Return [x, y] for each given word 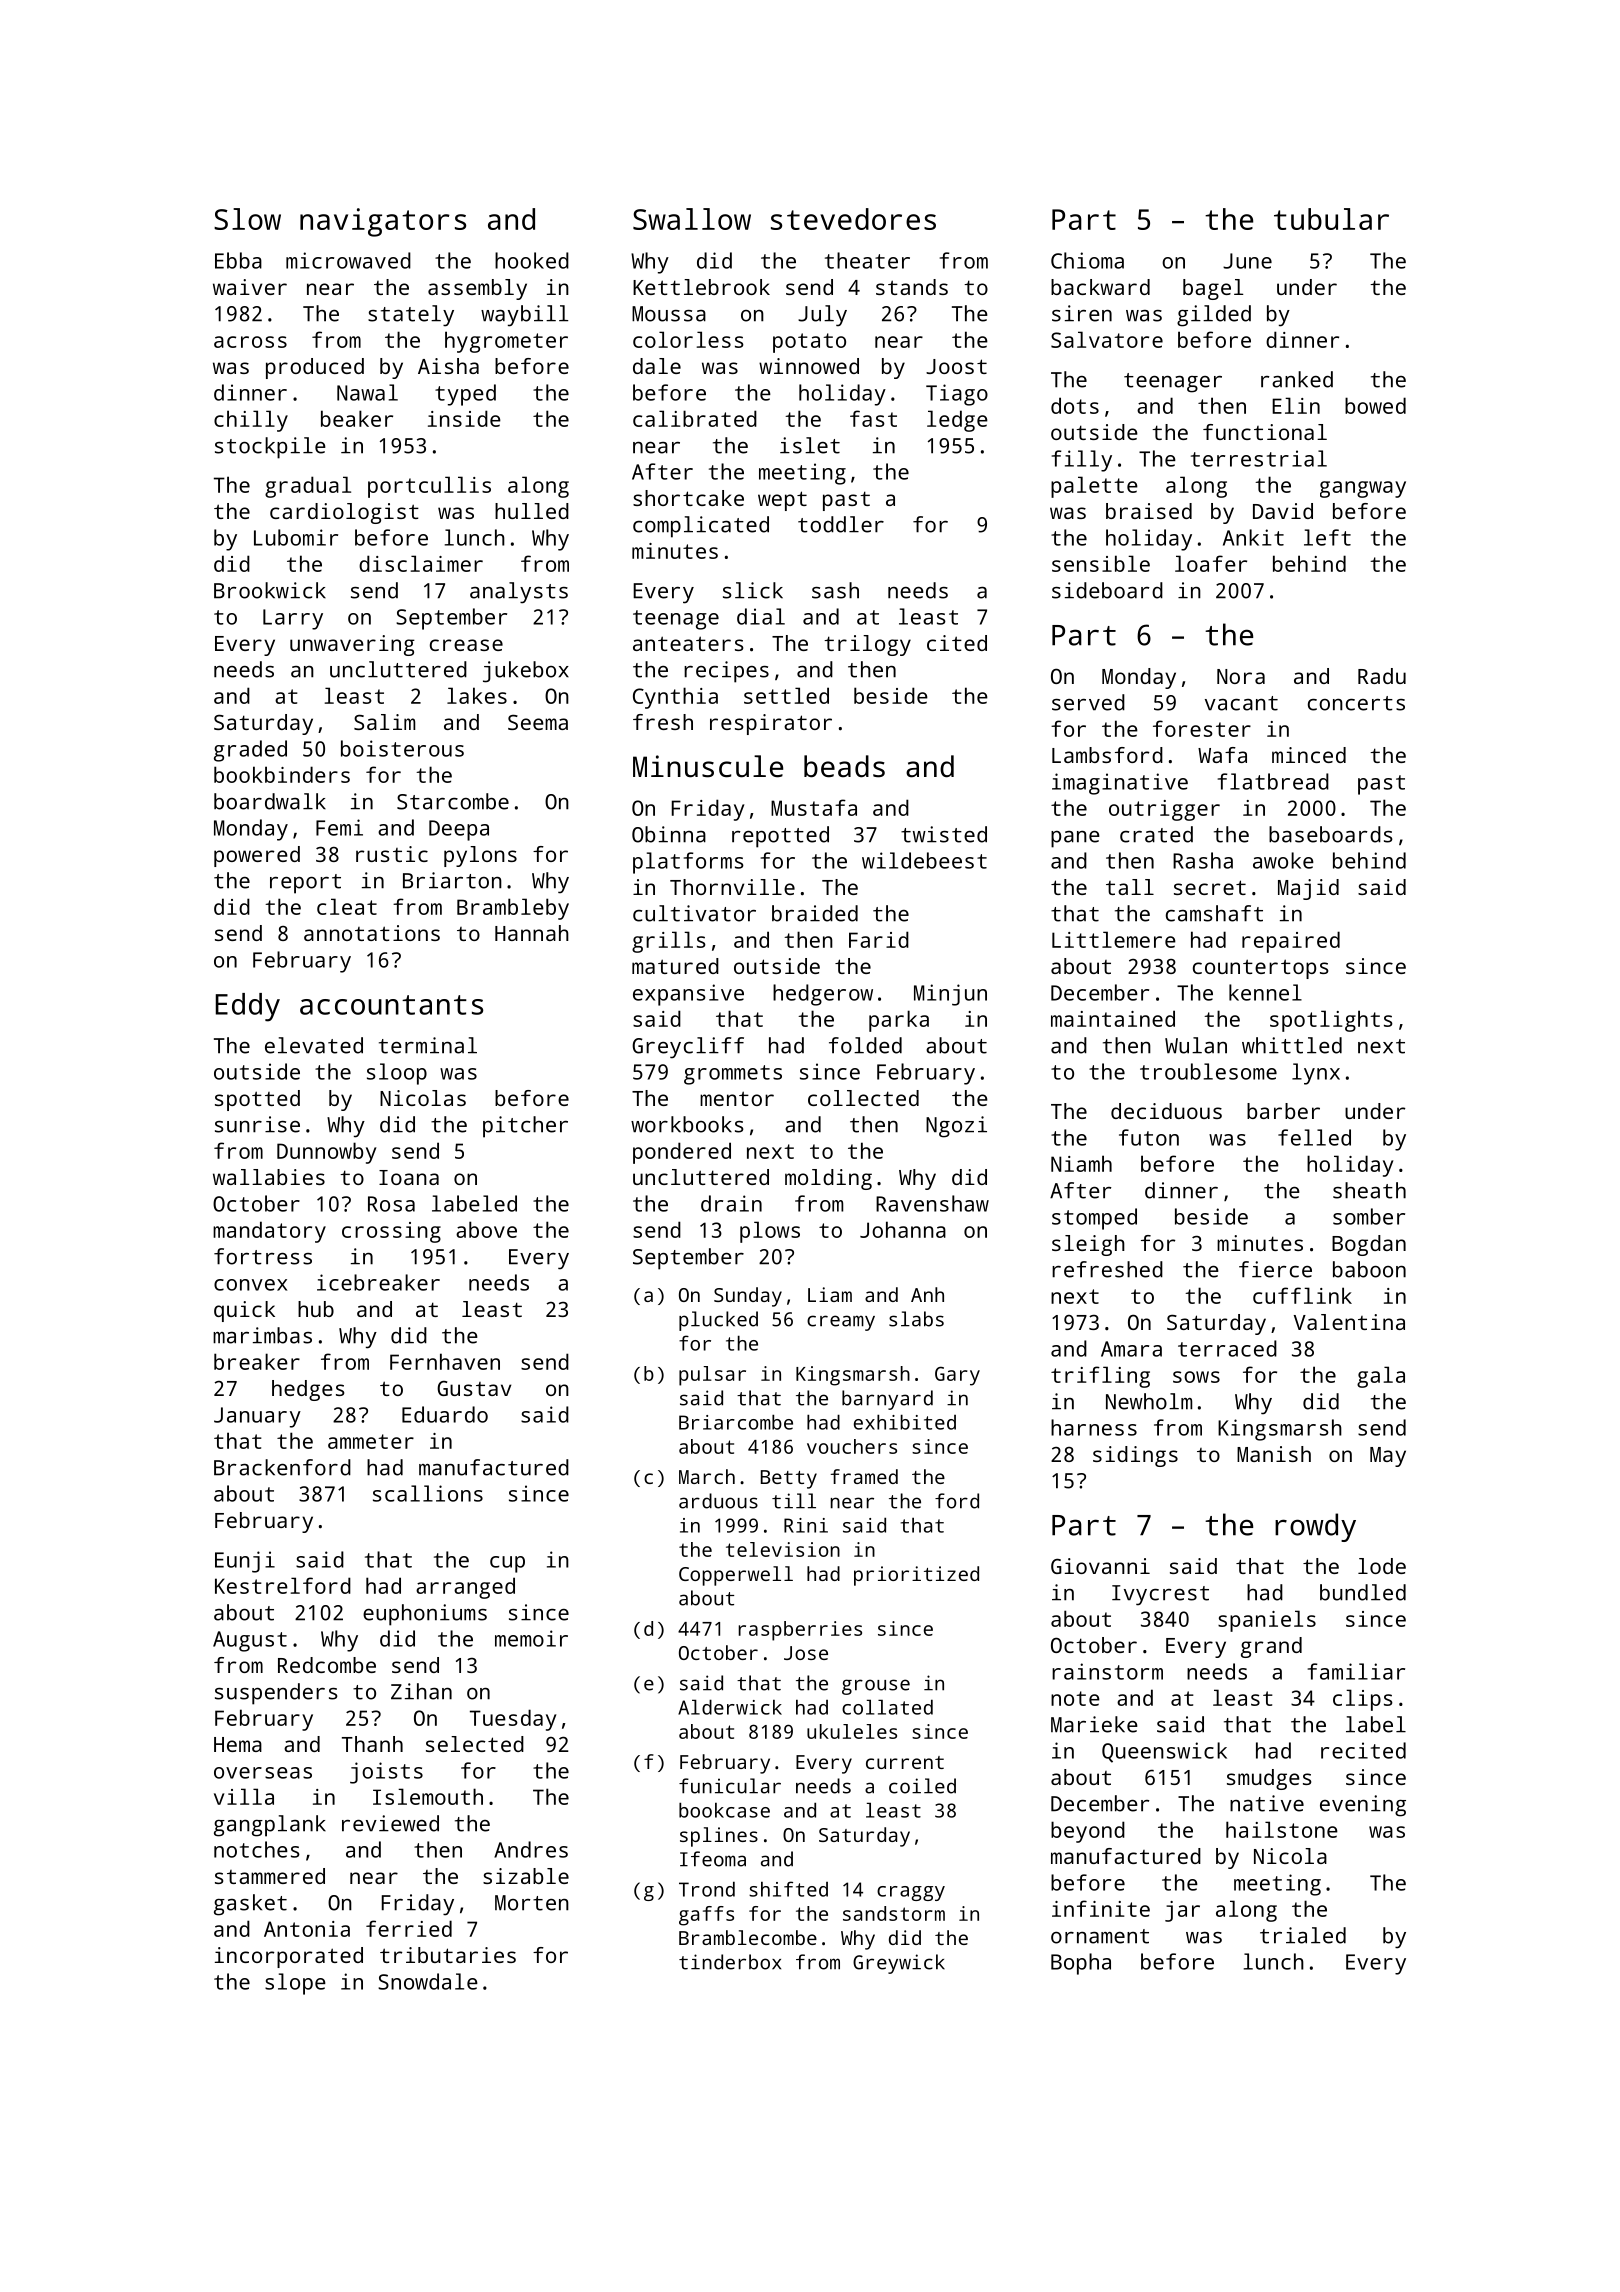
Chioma [1087, 260]
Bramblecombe [748, 1937]
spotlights [1331, 1021]
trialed [1303, 1935]
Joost [956, 366]
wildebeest [924, 860]
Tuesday [513, 1720]
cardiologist [344, 513]
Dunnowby [326, 1153]
